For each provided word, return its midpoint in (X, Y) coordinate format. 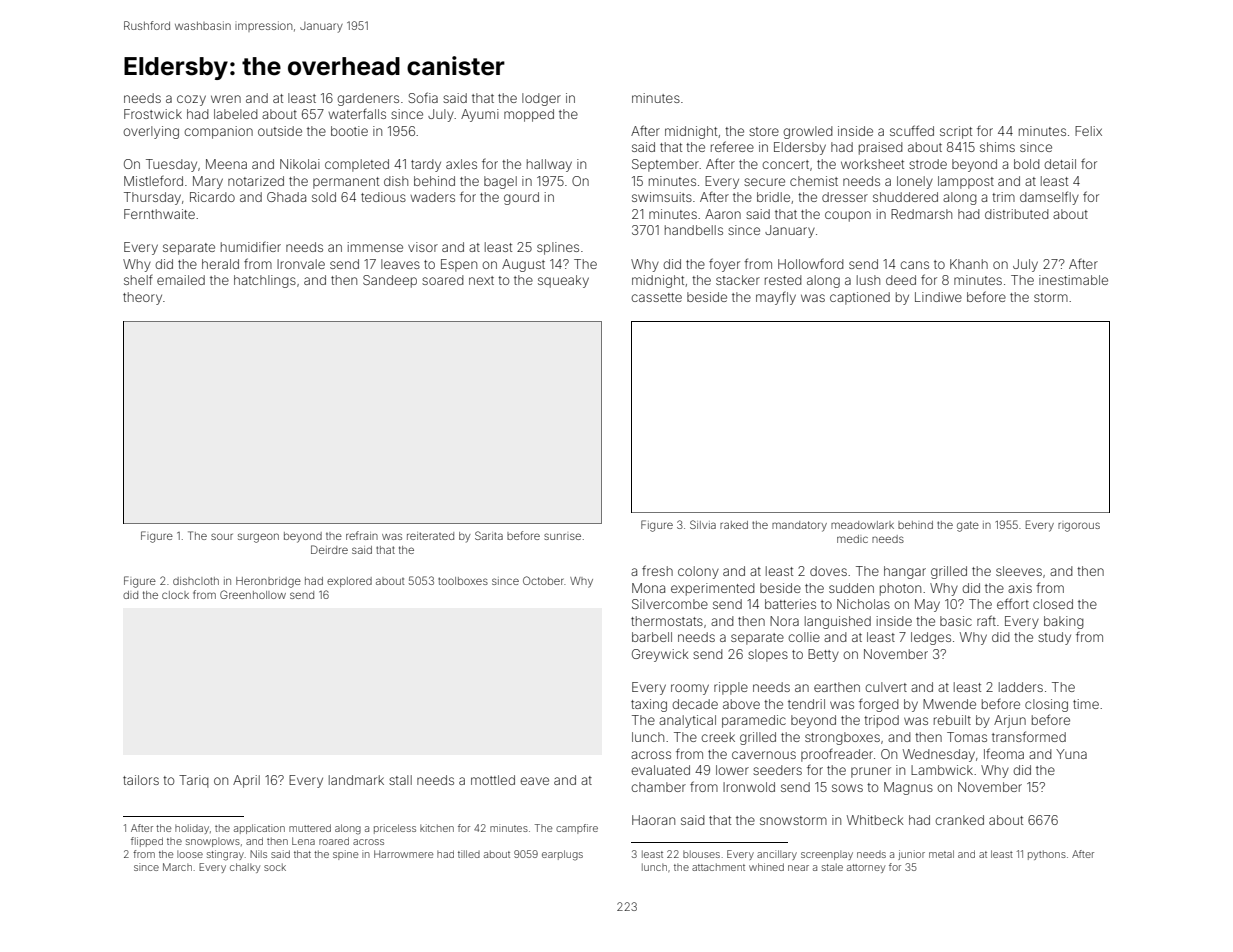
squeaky (563, 281)
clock (175, 595)
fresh (657, 570)
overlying (151, 132)
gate (968, 526)
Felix (1088, 131)
